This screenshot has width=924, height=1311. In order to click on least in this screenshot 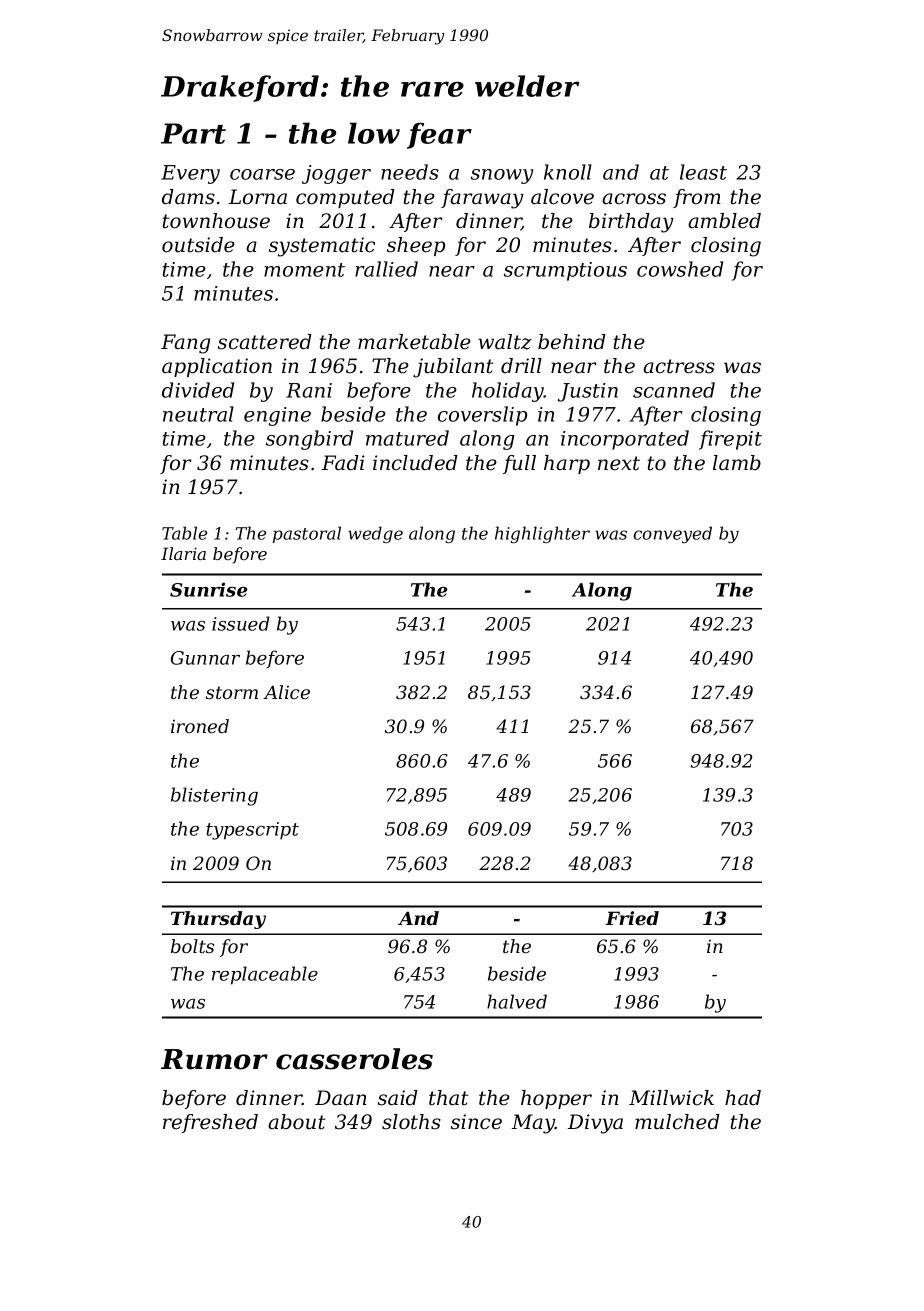, I will do `click(703, 172)`.
